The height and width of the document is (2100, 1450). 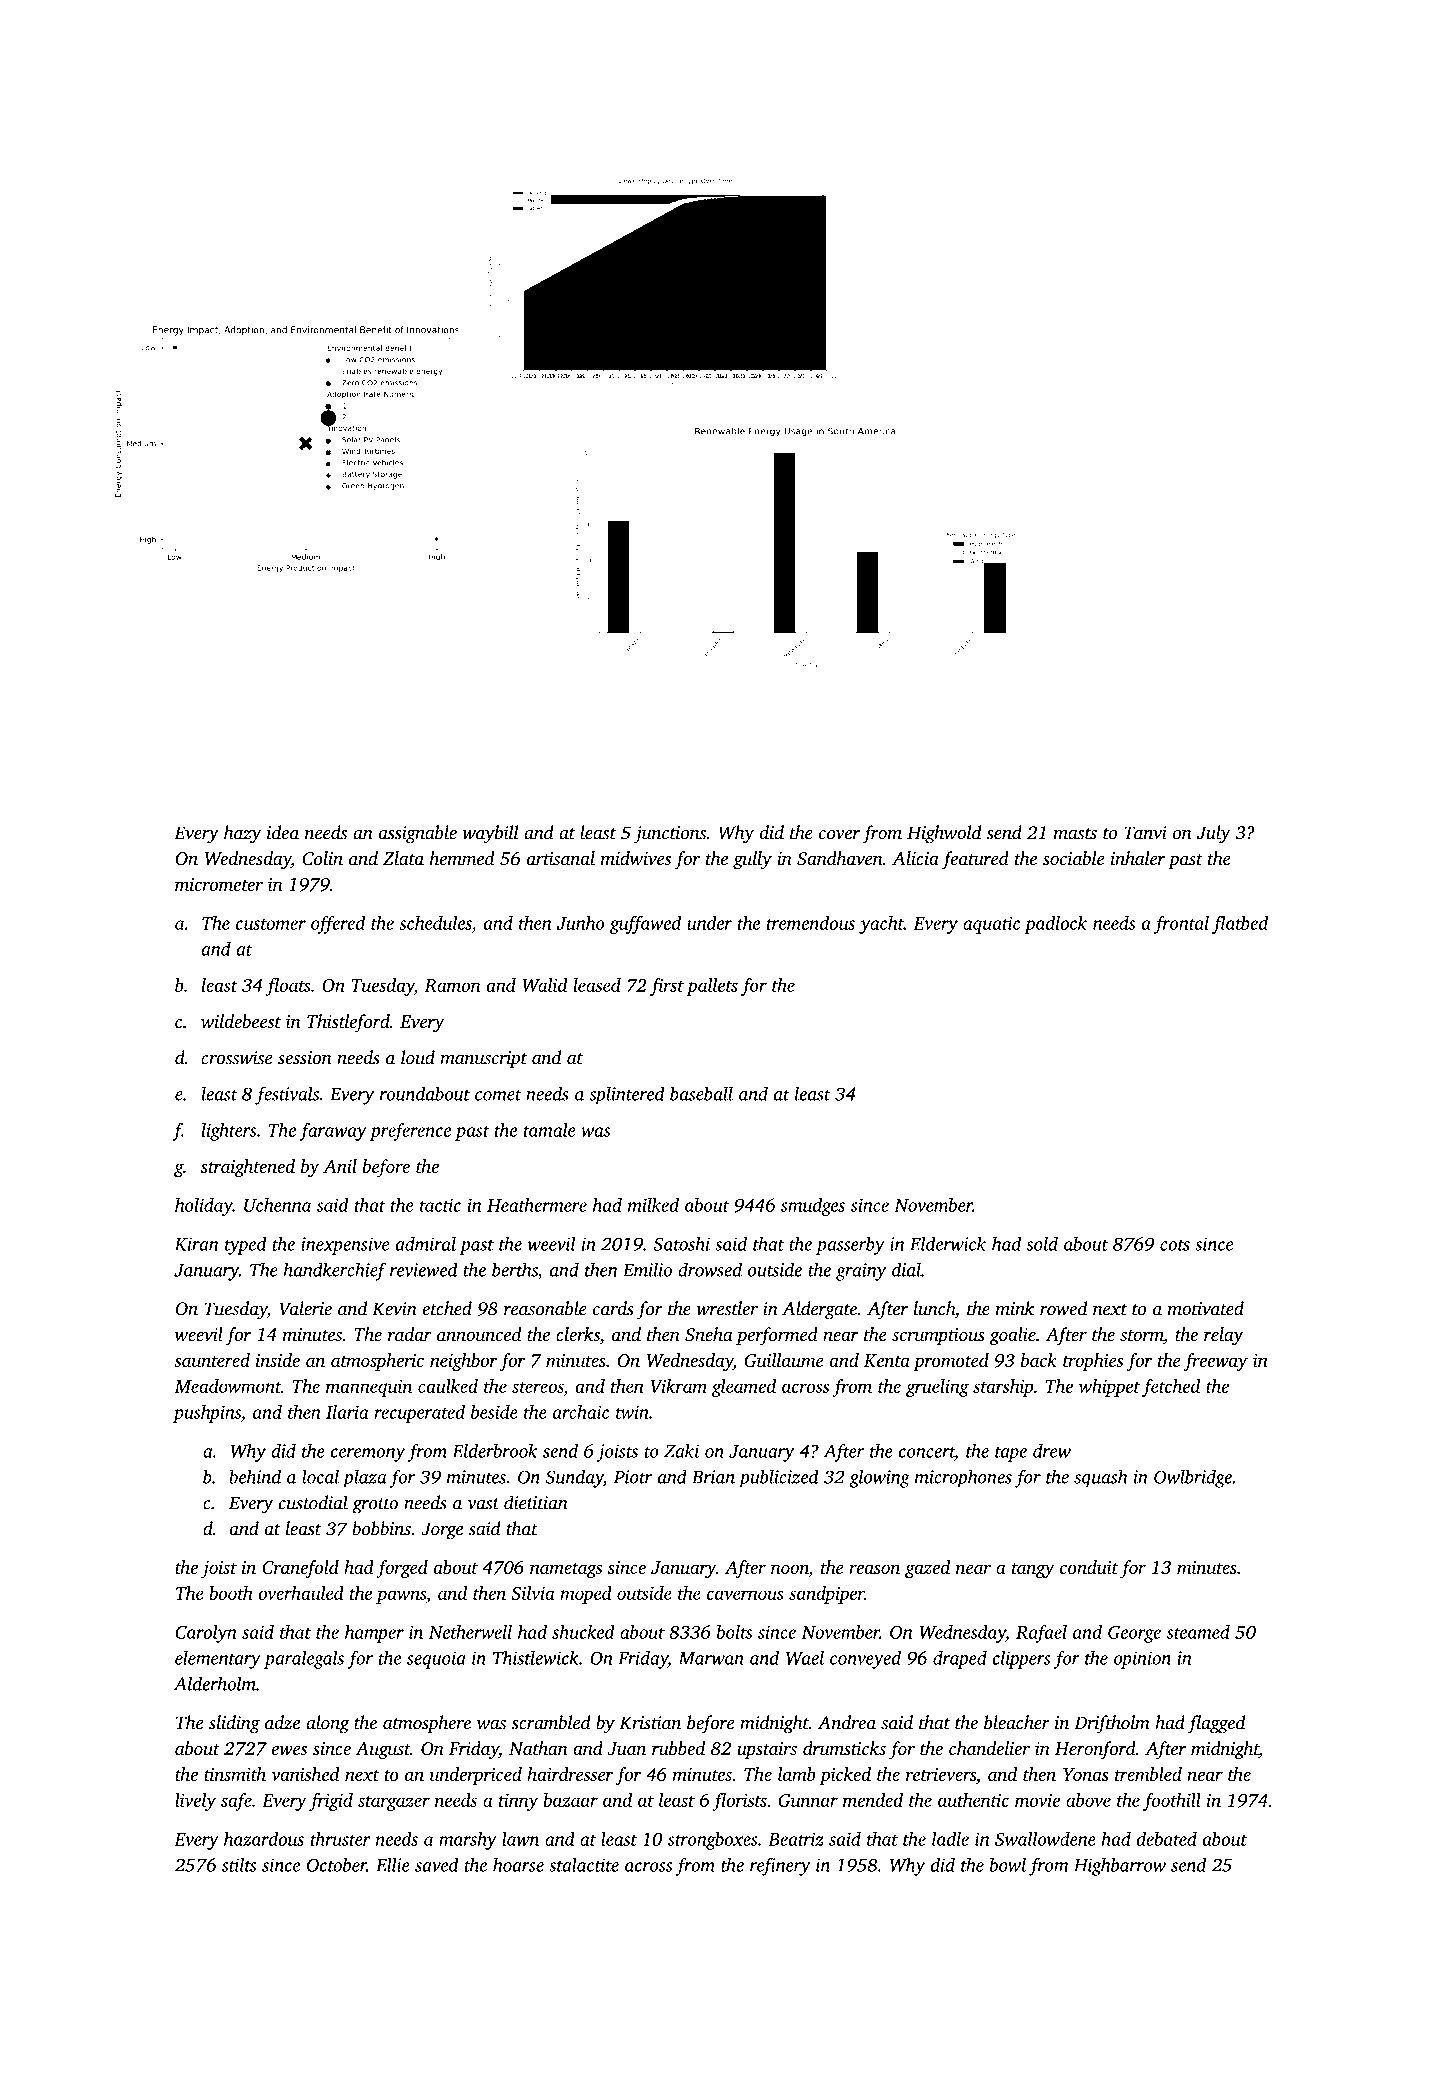 I want to click on cots, so click(x=1175, y=1245).
